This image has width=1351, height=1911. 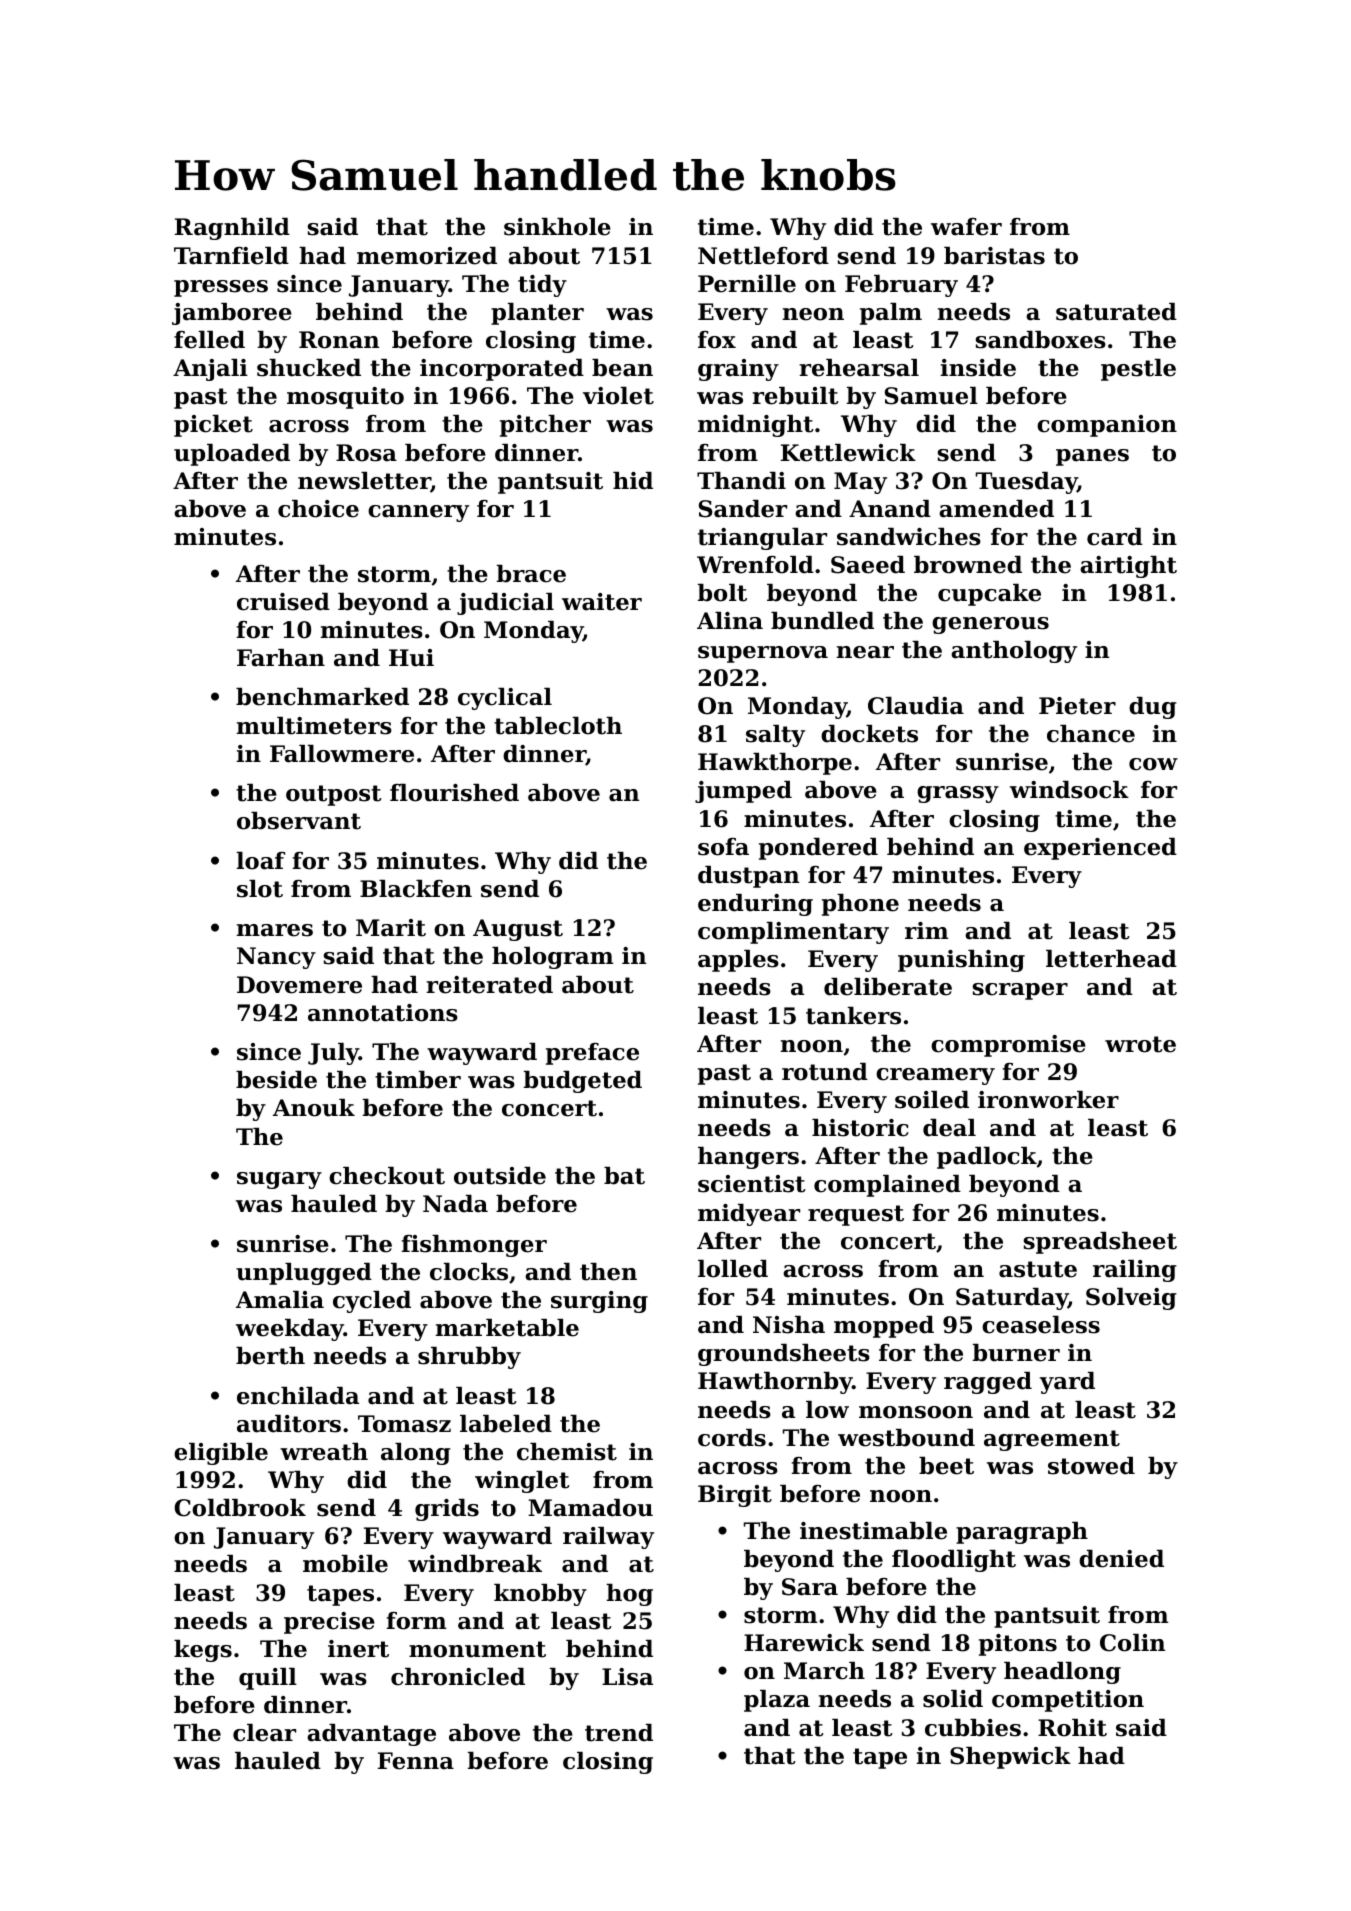 What do you see at coordinates (342, 754) in the image?
I see `Fallowmere` at bounding box center [342, 754].
